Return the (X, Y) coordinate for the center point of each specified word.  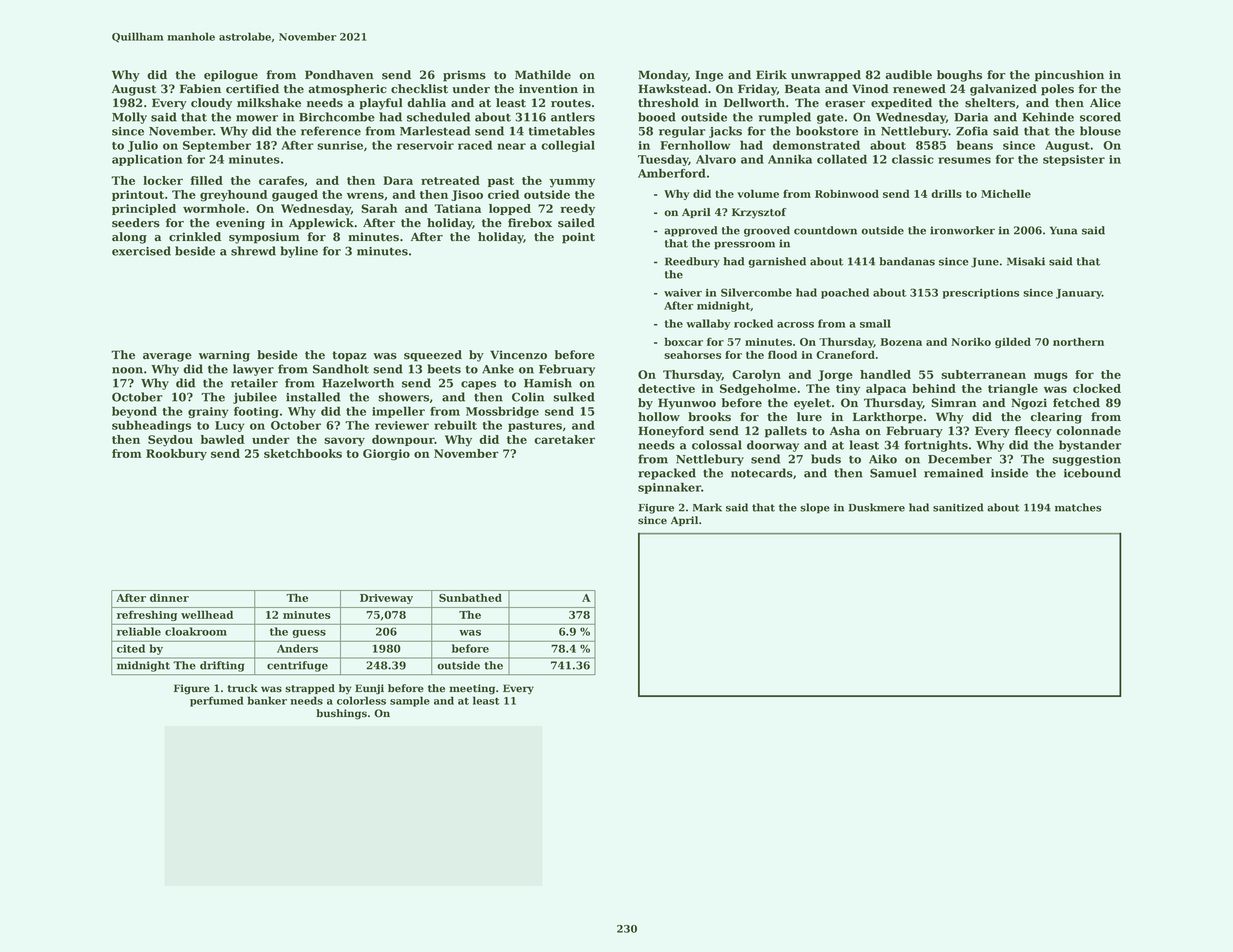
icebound (1092, 473)
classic (913, 159)
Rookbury (176, 455)
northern (1078, 341)
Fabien (200, 89)
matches (1078, 507)
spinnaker (669, 488)
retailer (254, 383)
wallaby (708, 324)
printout (138, 195)
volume (758, 193)
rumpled (784, 118)
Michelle (1006, 193)
